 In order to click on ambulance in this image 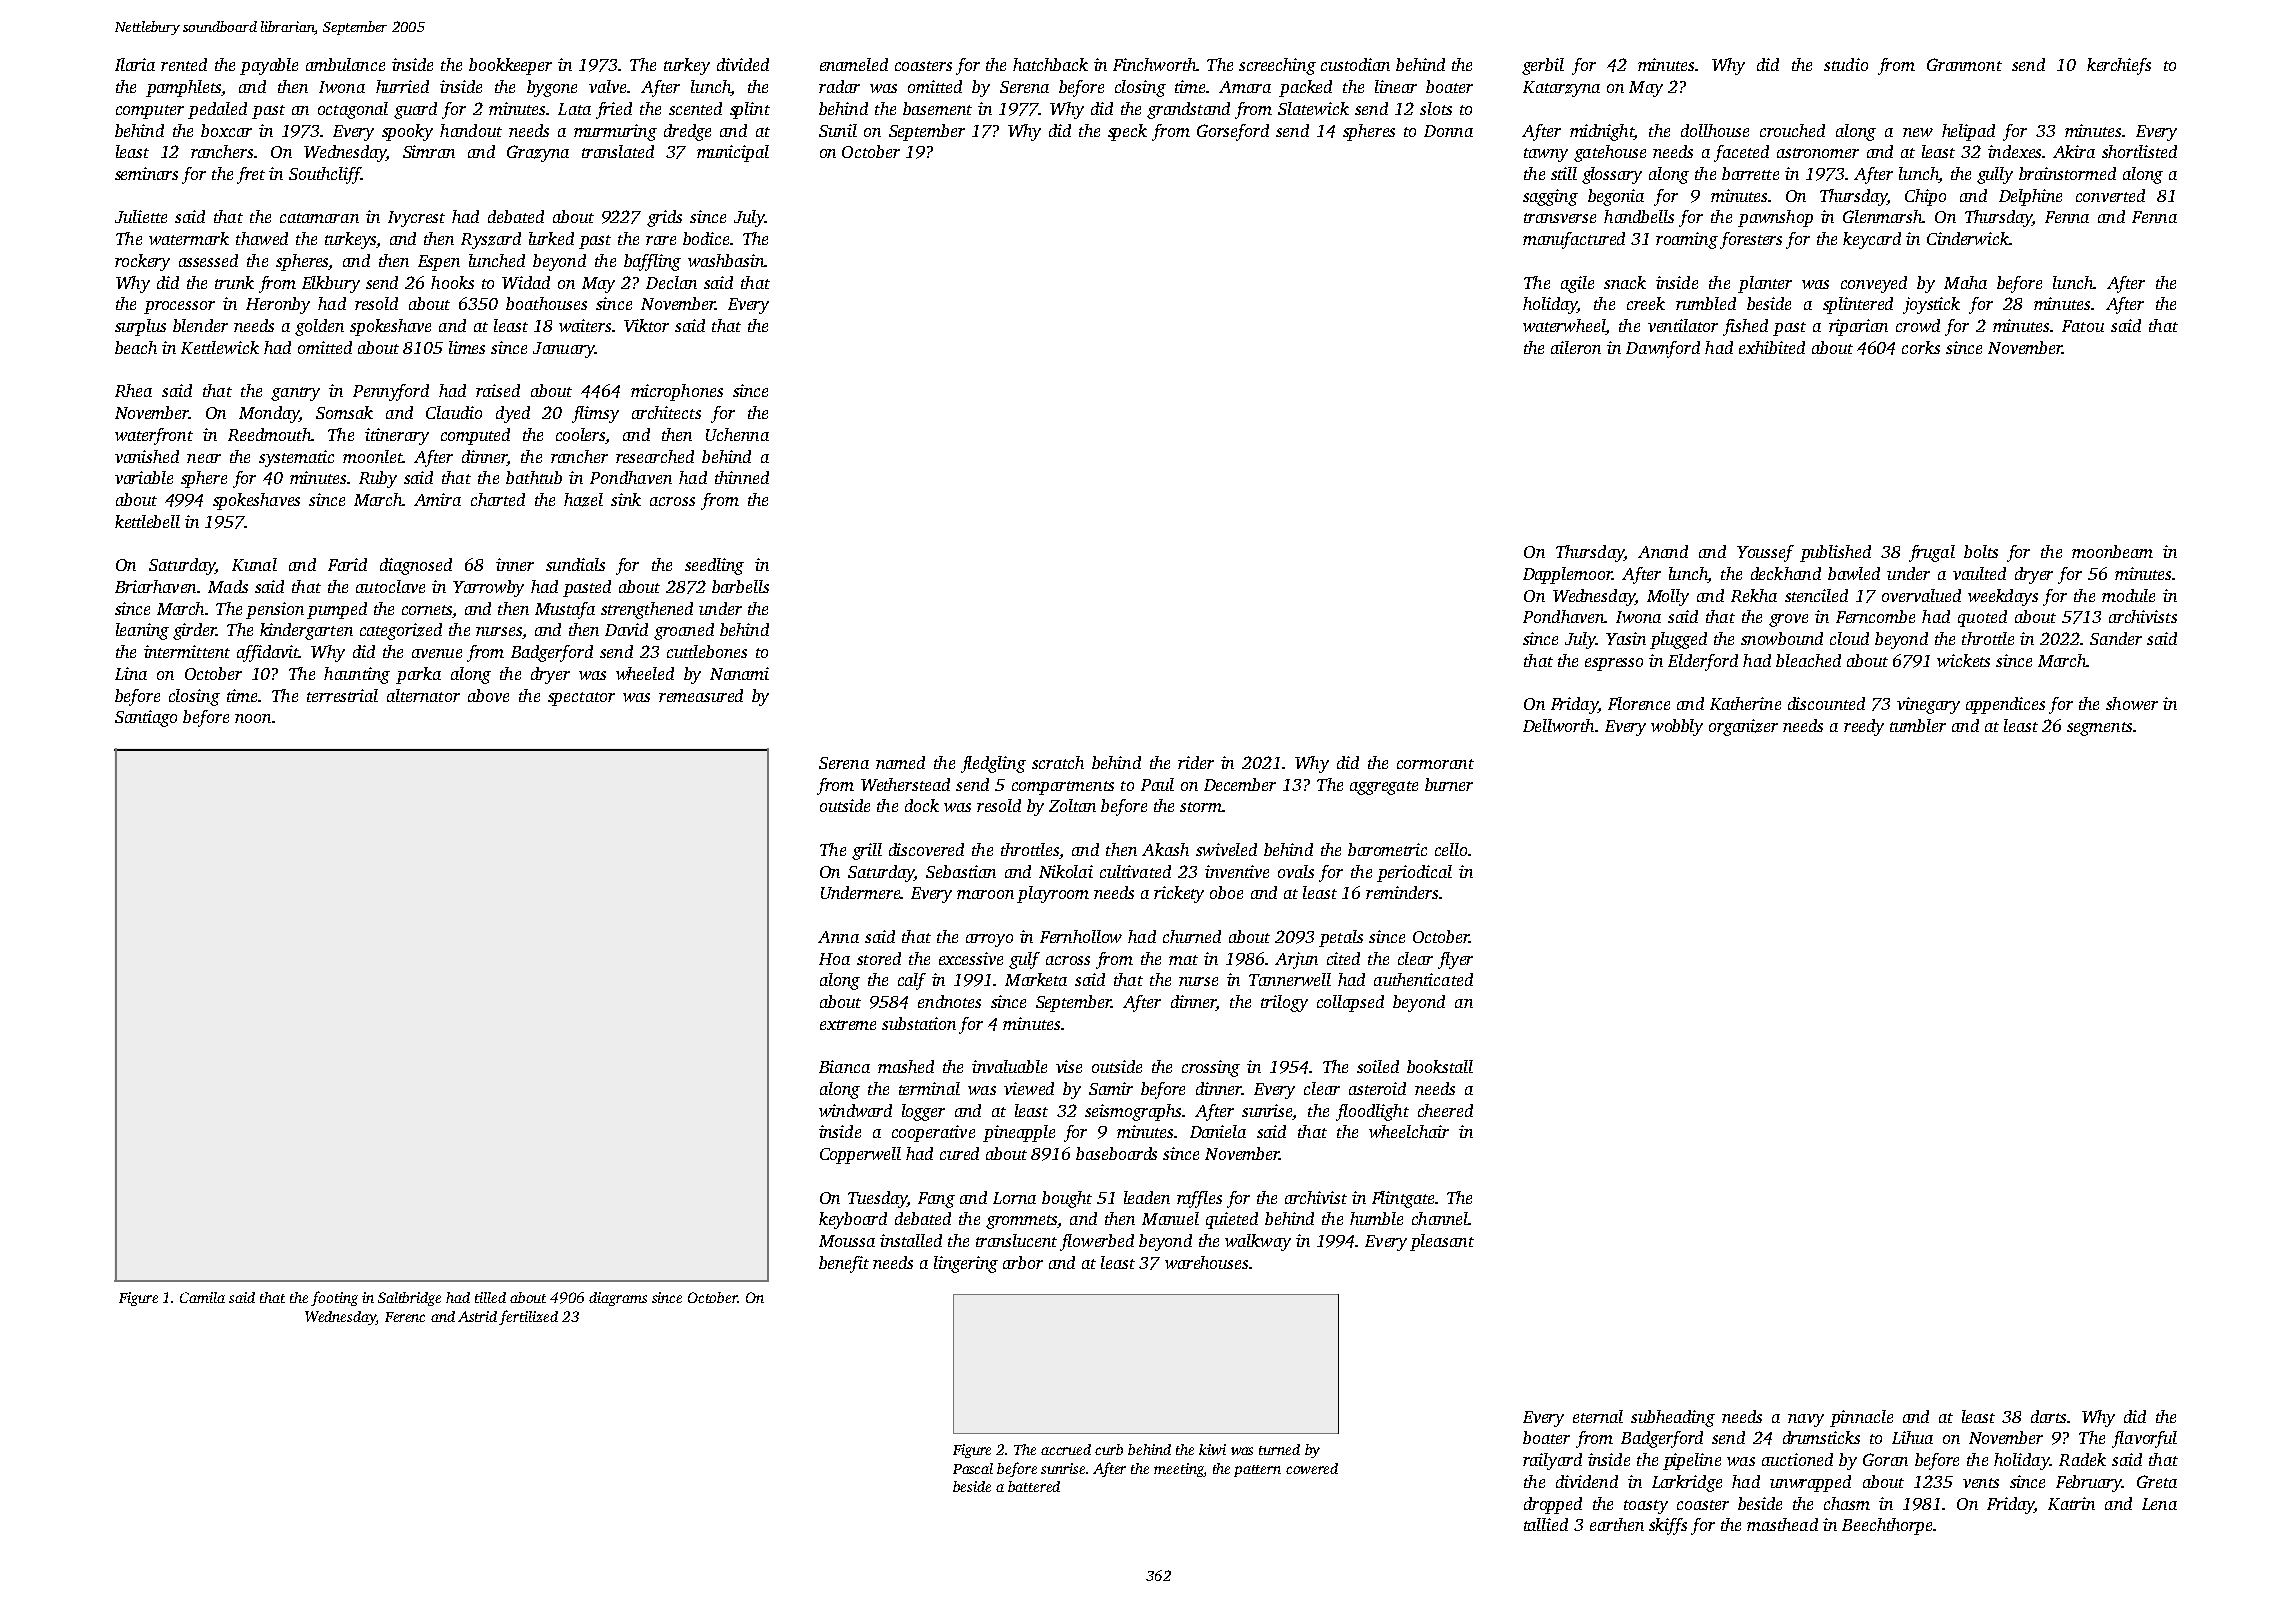, I will do `click(345, 64)`.
